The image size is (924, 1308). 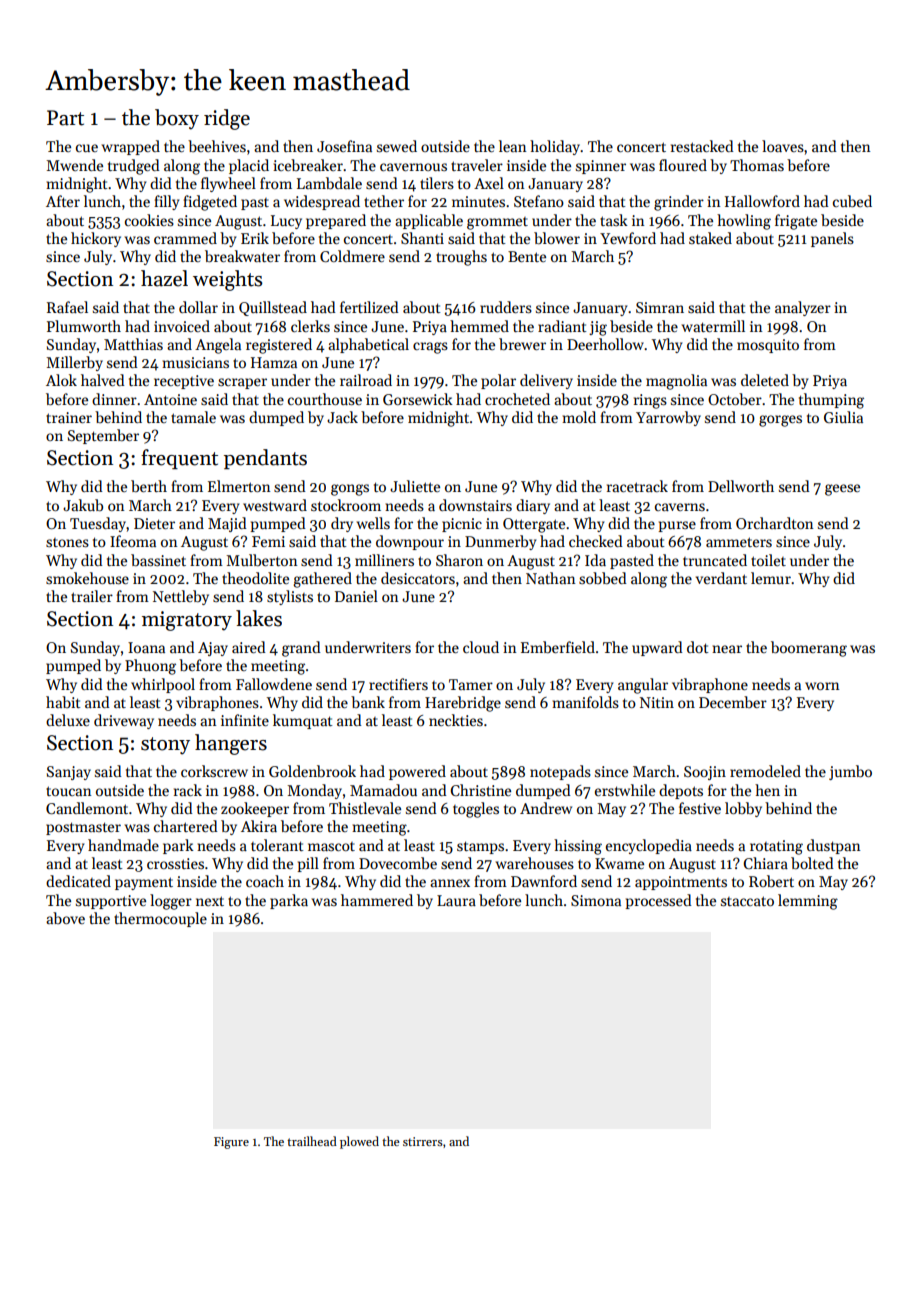 What do you see at coordinates (698, 647) in the image?
I see `dot` at bounding box center [698, 647].
